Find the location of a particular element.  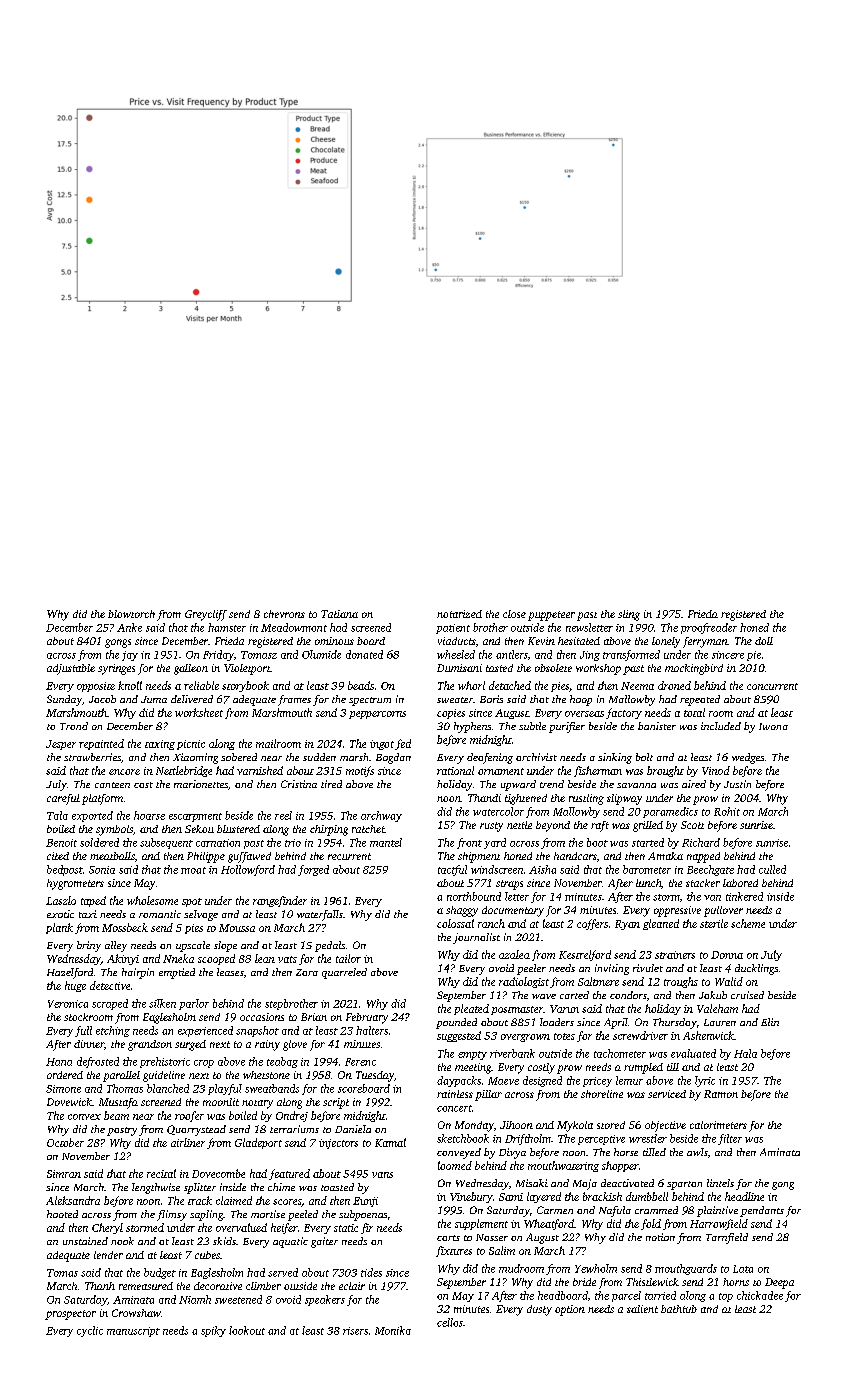

sweater is located at coordinates (455, 700).
